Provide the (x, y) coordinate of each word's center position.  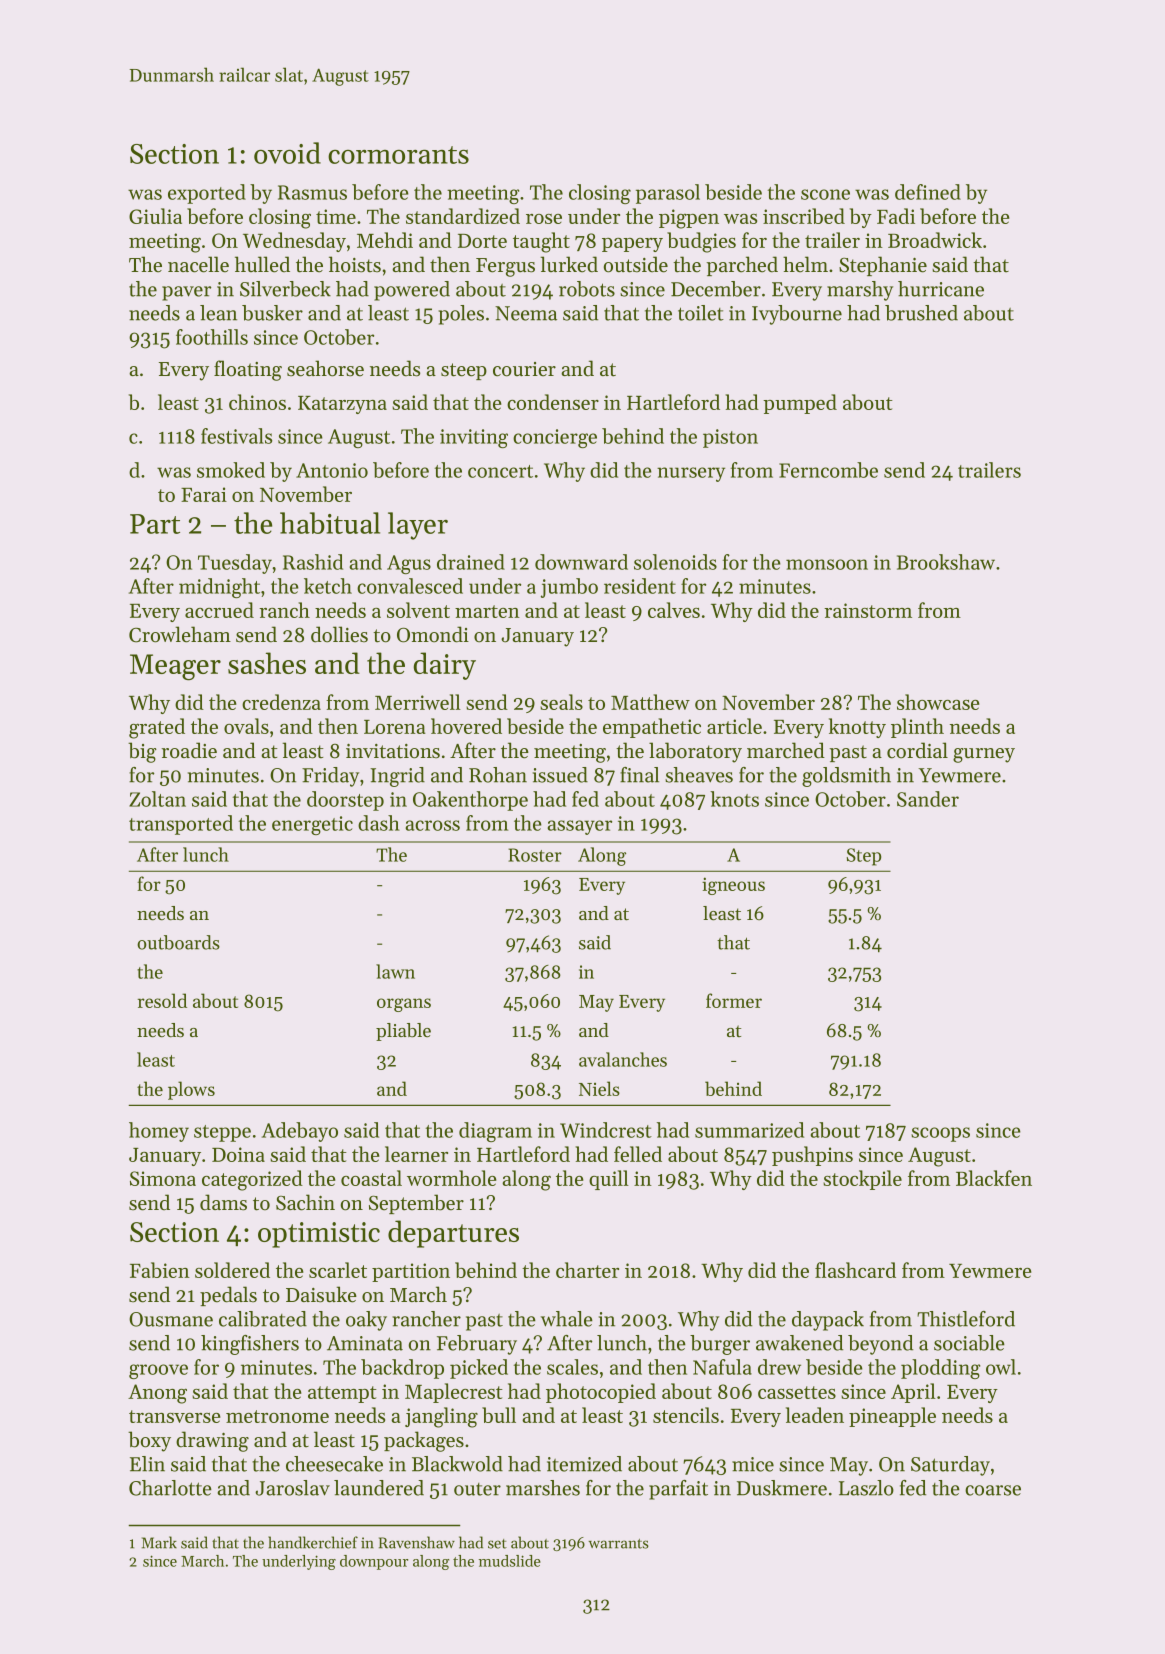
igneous (733, 886)
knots (734, 799)
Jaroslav (292, 1488)
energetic (312, 825)
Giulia (155, 216)
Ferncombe (828, 470)
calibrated (263, 1319)
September (416, 1204)
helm (805, 264)
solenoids (675, 562)
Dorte (482, 241)
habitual (330, 523)
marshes (543, 1488)
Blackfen (994, 1178)
